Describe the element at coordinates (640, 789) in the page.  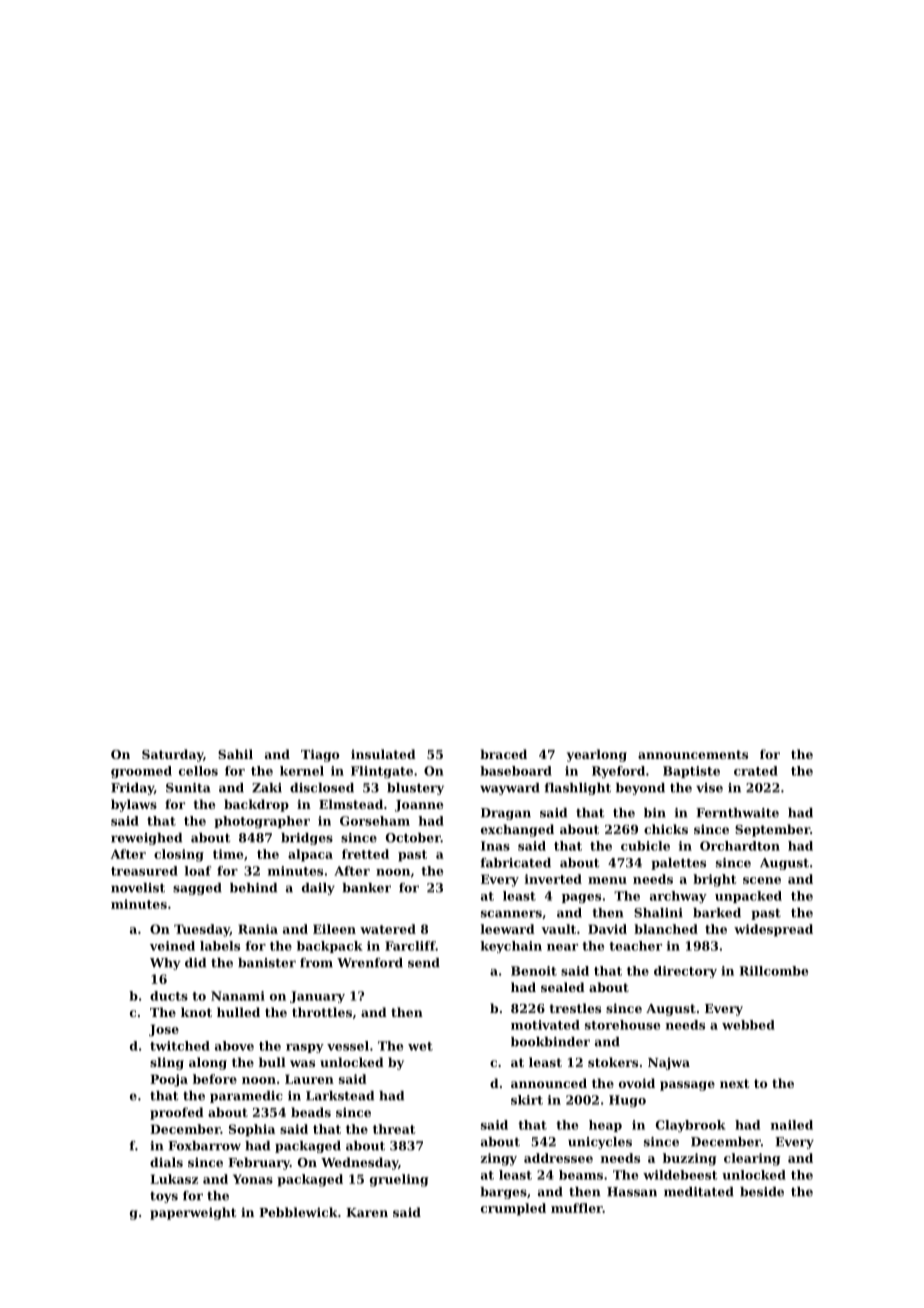
I see `beyond` at that location.
